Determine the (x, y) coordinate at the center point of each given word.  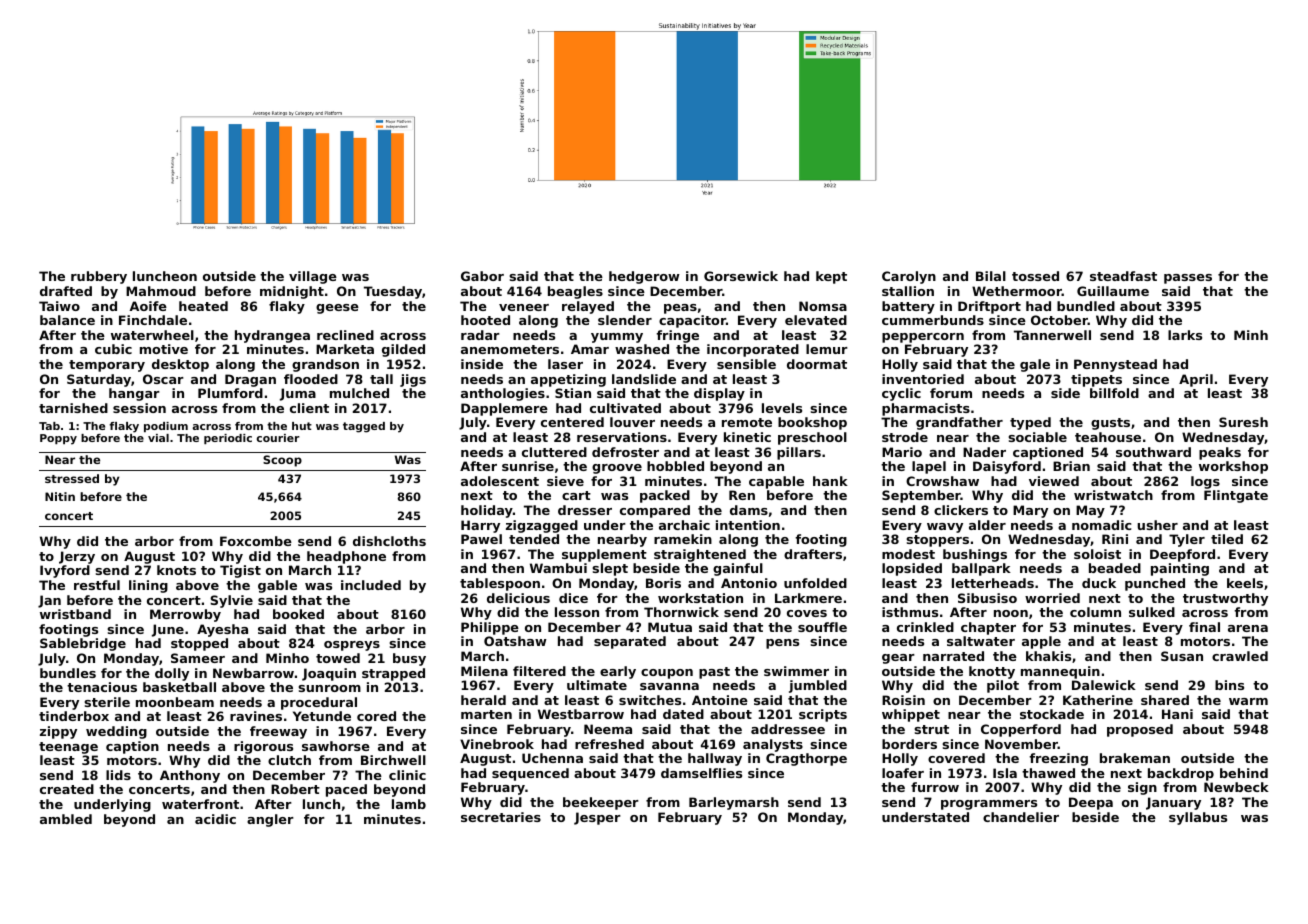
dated (683, 714)
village (313, 277)
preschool (812, 438)
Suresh (1243, 422)
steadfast (1123, 276)
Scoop (282, 461)
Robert (295, 789)
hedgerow (644, 277)
